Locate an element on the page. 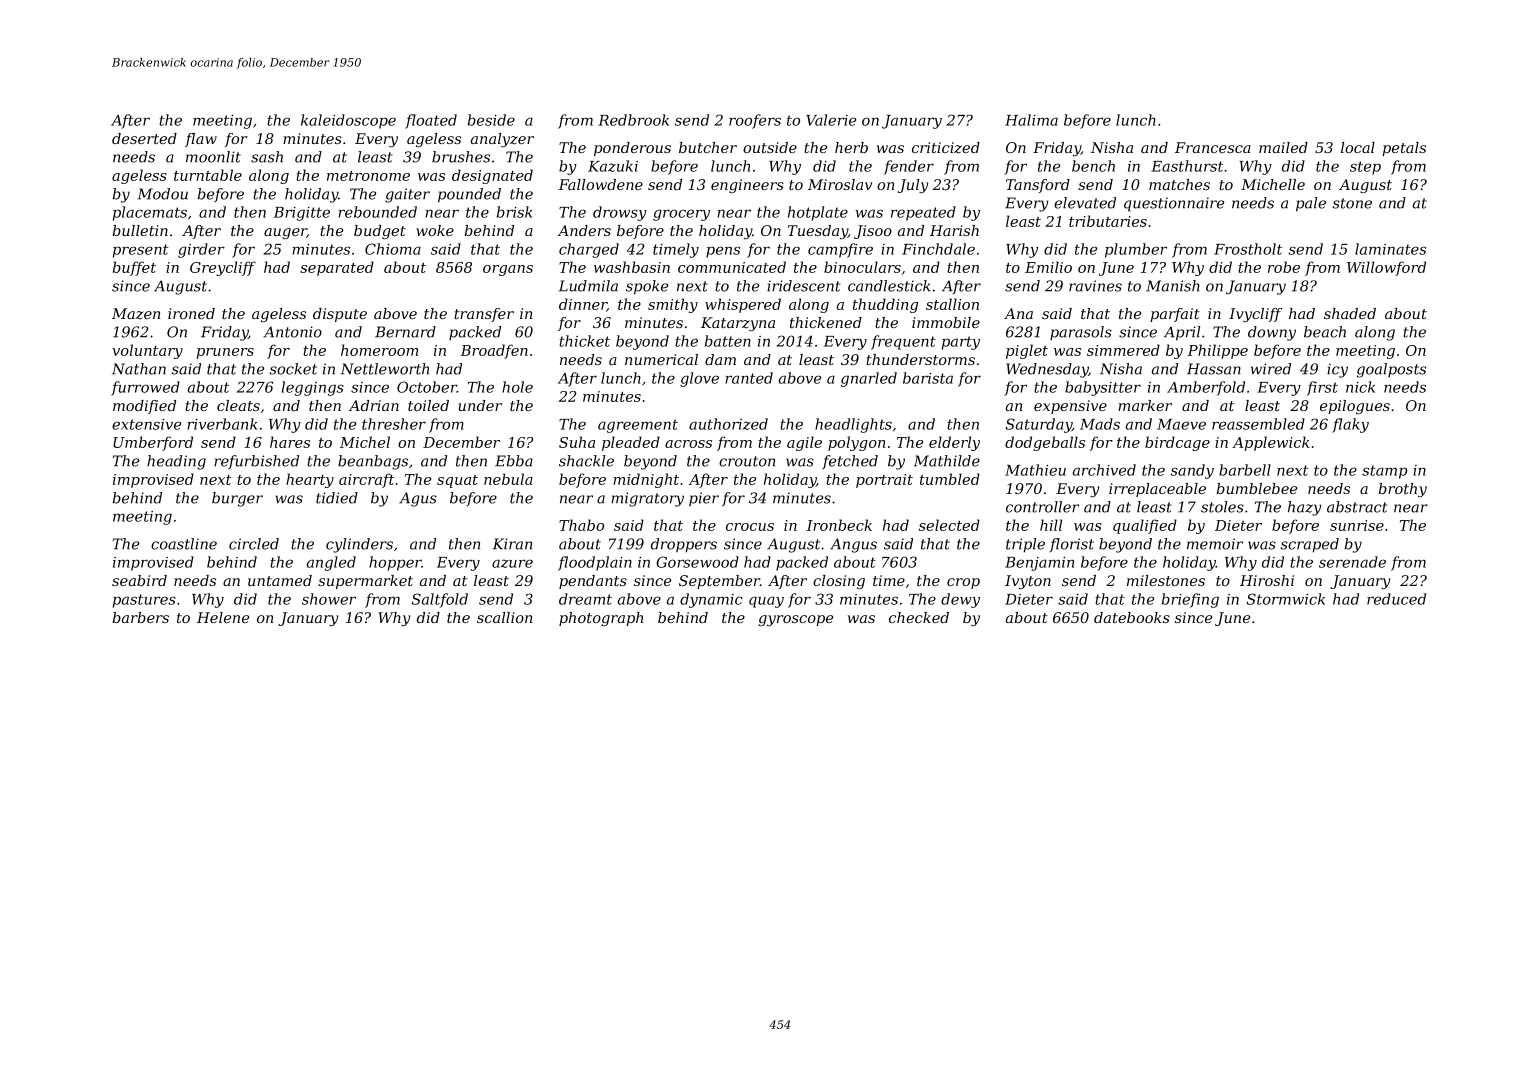 This image has width=1539, height=1088. Francesca is located at coordinates (1213, 147).
